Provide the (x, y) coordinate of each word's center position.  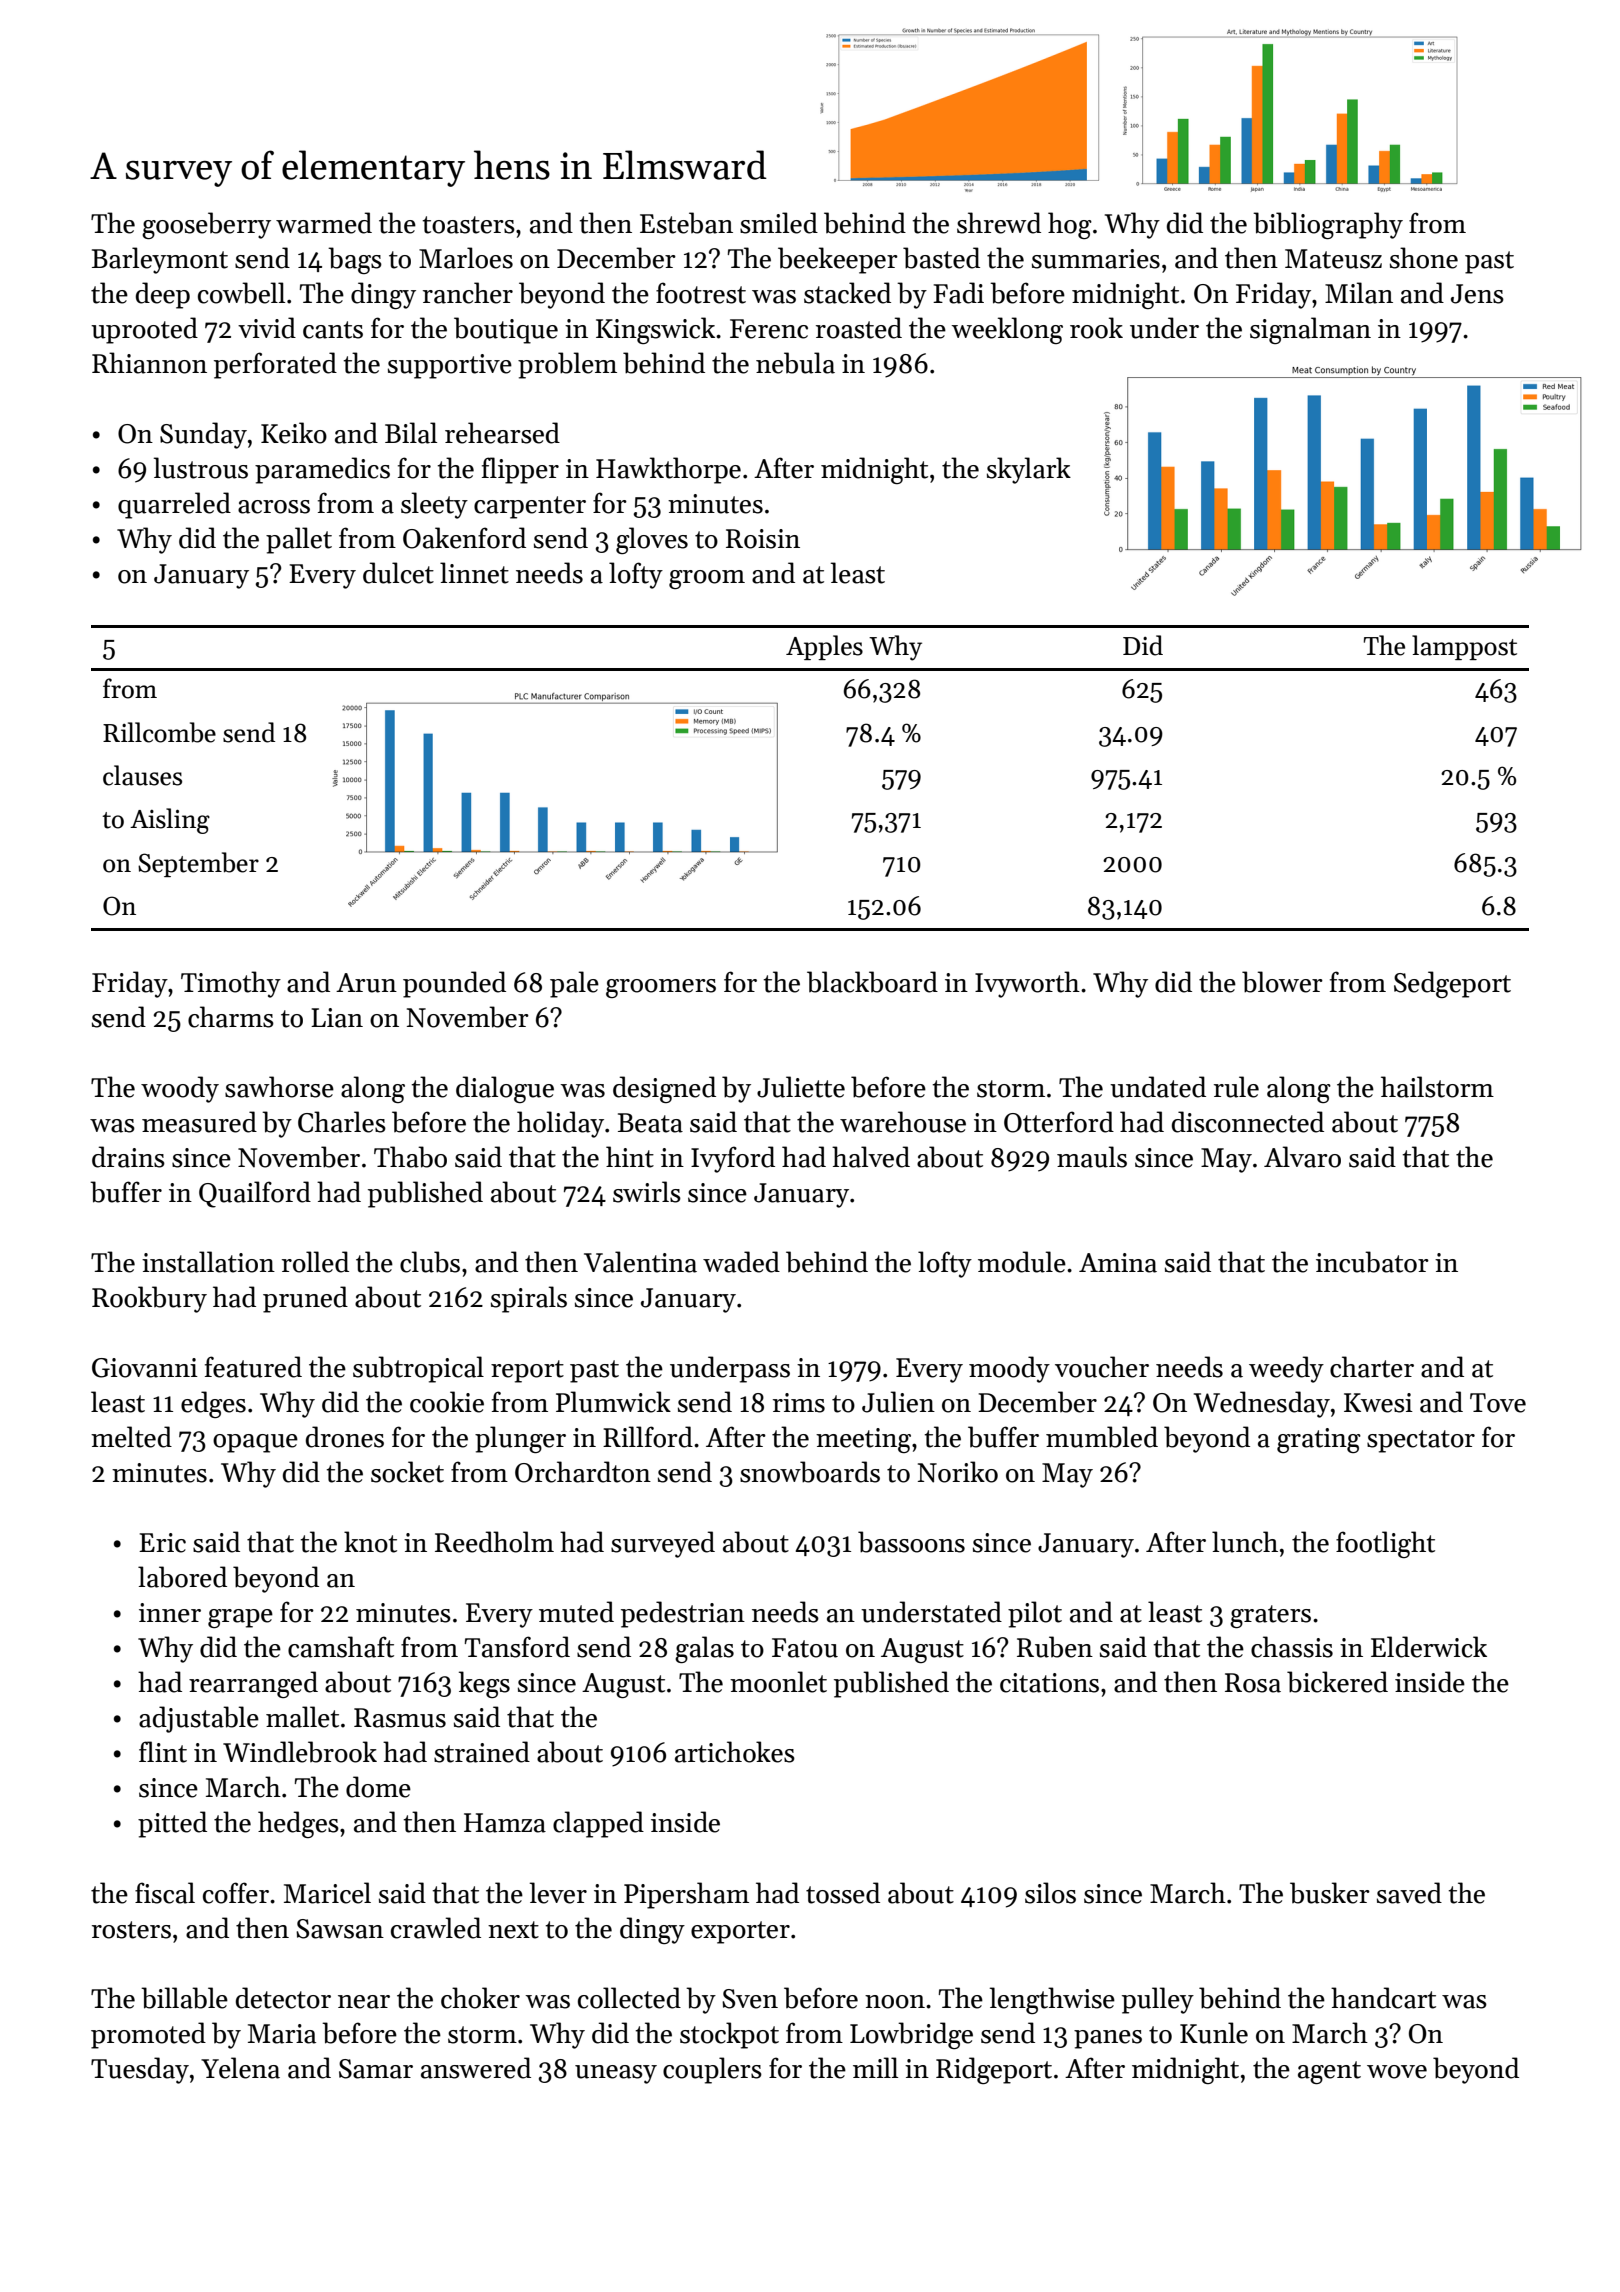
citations (1049, 1683)
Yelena (240, 2068)
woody (180, 1089)
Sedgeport (1452, 984)
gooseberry (206, 225)
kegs (484, 1684)
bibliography (1328, 225)
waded (741, 1262)
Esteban (686, 223)
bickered (1337, 1682)
